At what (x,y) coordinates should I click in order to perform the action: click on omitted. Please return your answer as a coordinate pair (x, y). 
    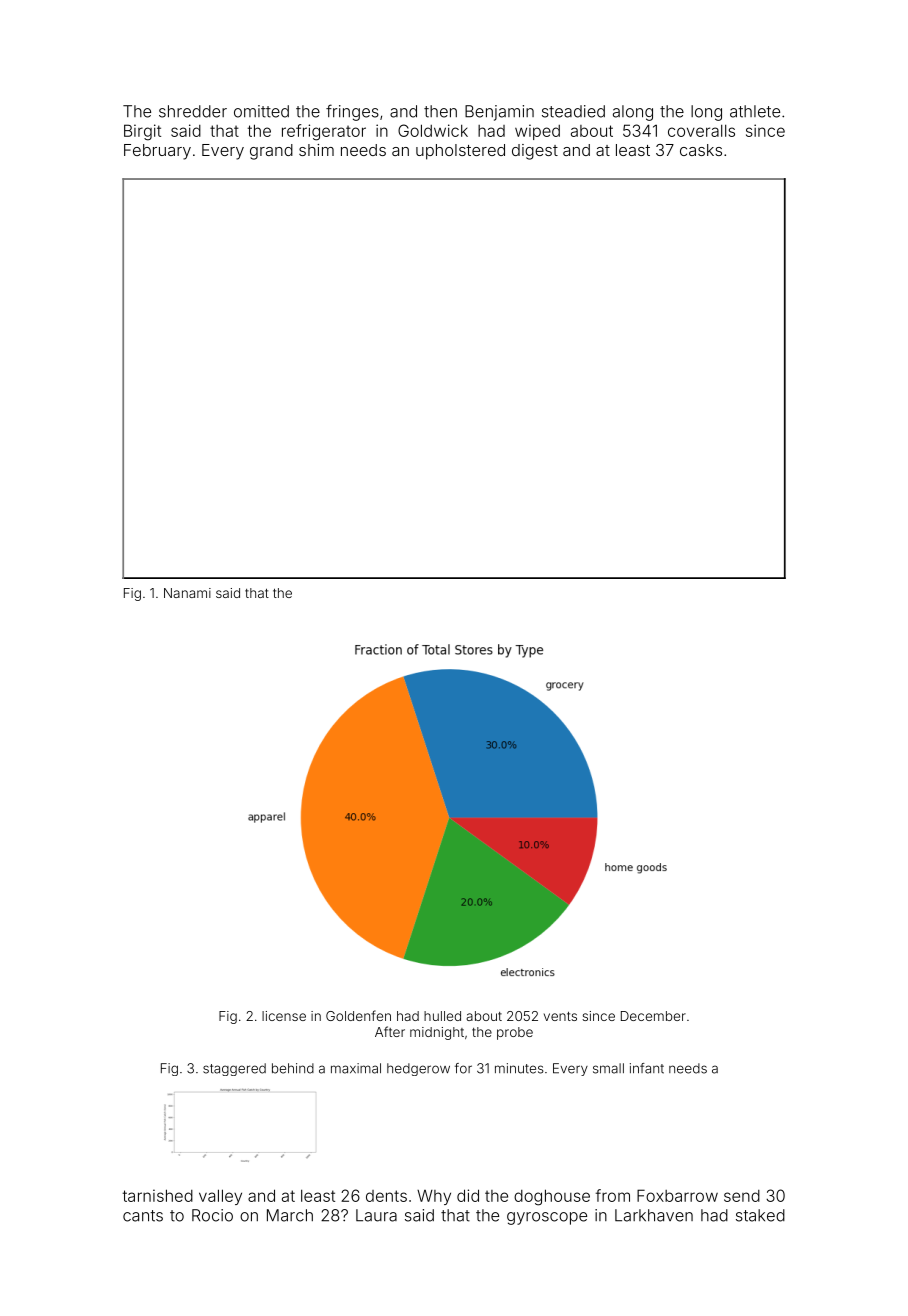
    Looking at the image, I should click on (261, 111).
